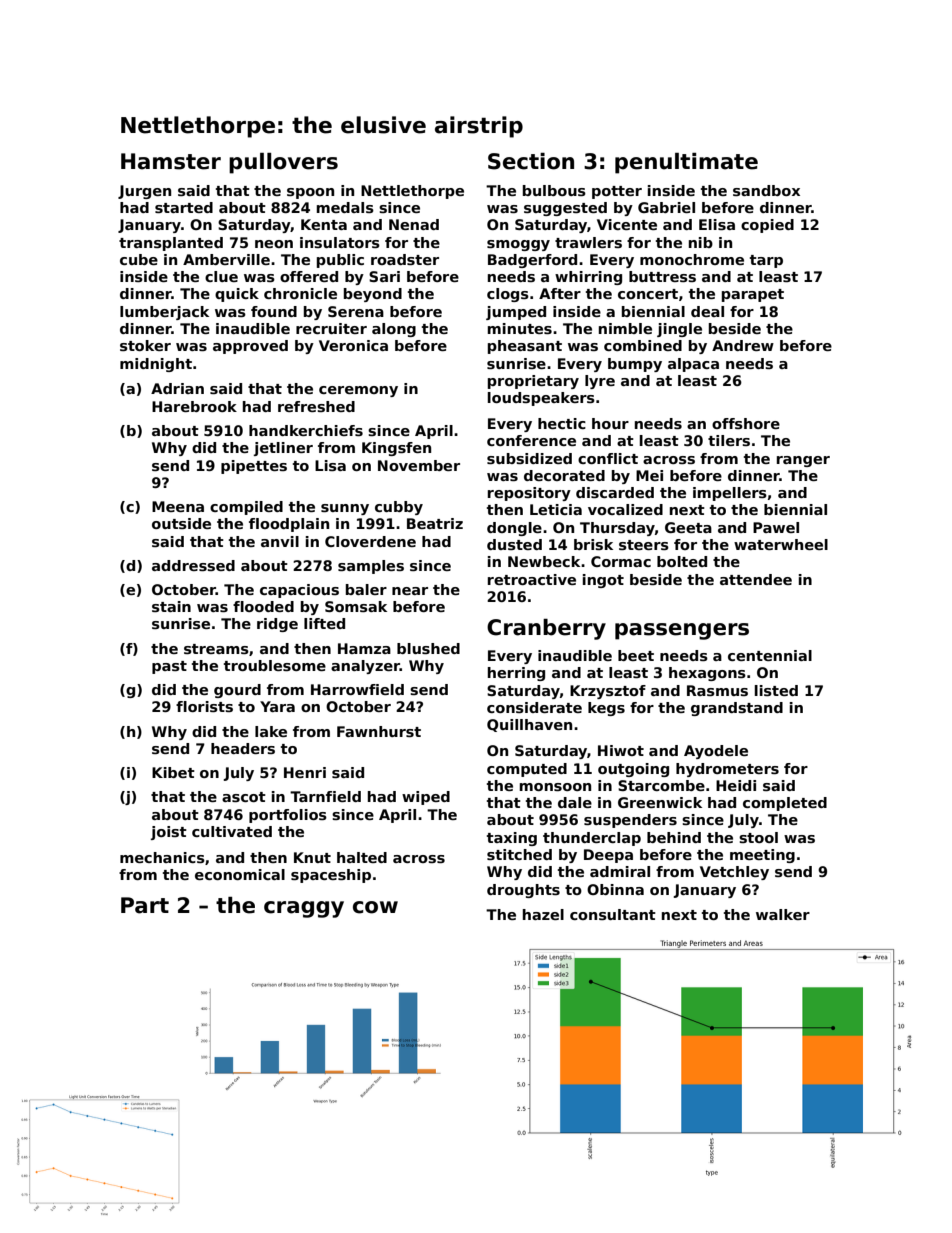  Describe the element at coordinates (162, 857) in the document. I see `mechanics` at that location.
